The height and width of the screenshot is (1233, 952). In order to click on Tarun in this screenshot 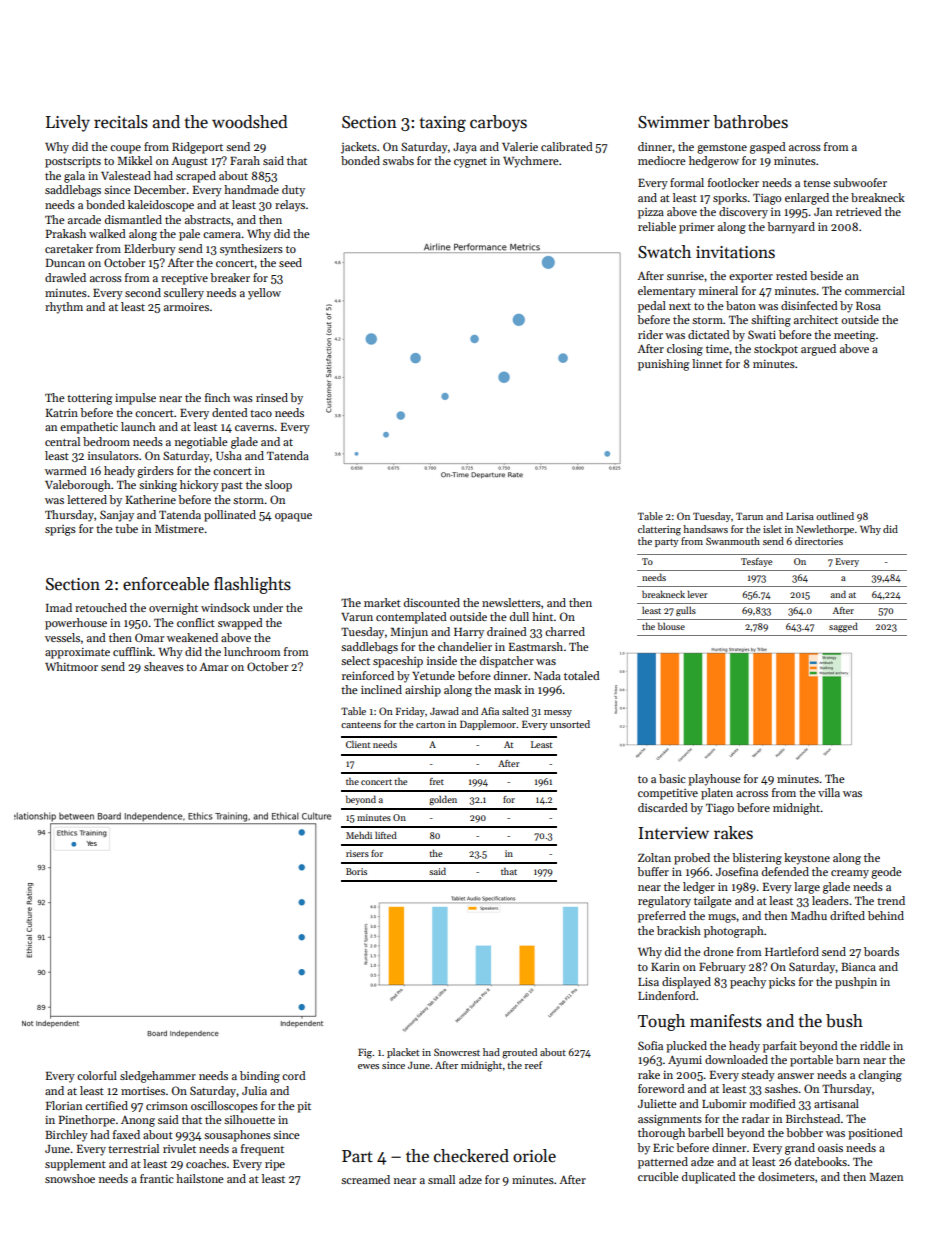, I will do `click(749, 516)`.
